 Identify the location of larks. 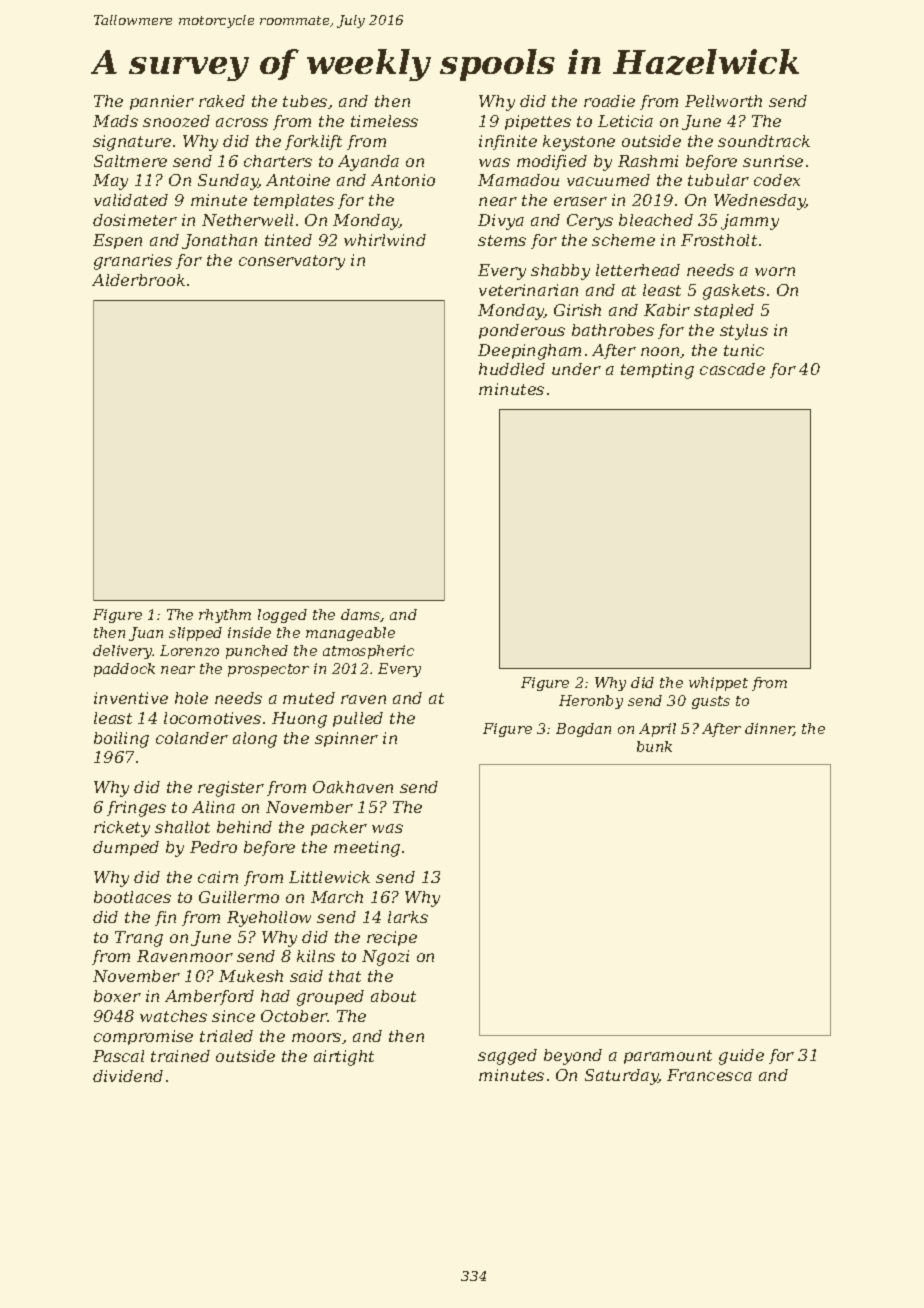
(408, 917).
